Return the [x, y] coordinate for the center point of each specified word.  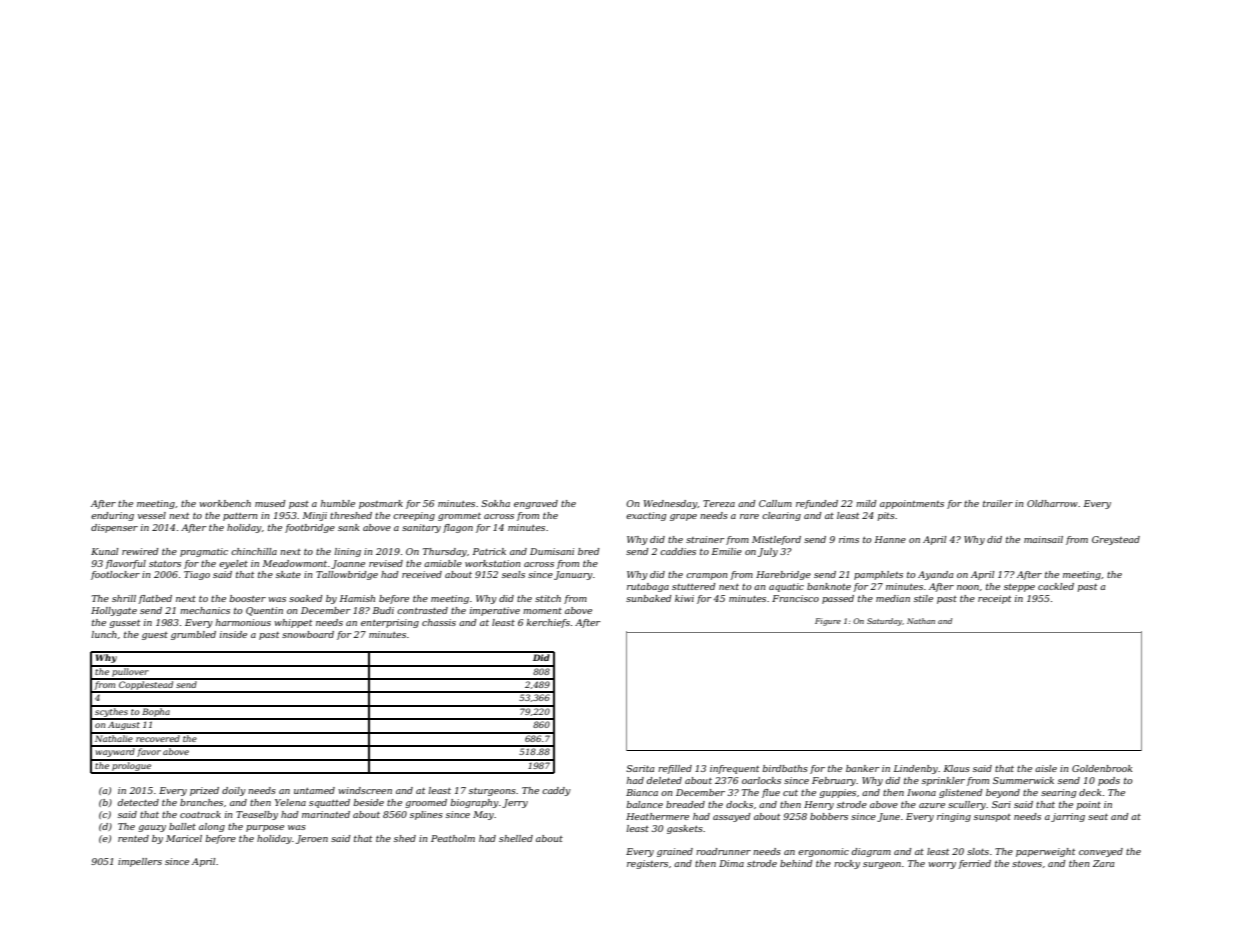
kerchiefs [548, 623]
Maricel [184, 838]
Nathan [921, 621]
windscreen [365, 790]
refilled [675, 769]
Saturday [884, 622]
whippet [293, 623]
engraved [536, 504]
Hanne [890, 539]
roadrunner [723, 851]
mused [270, 503]
